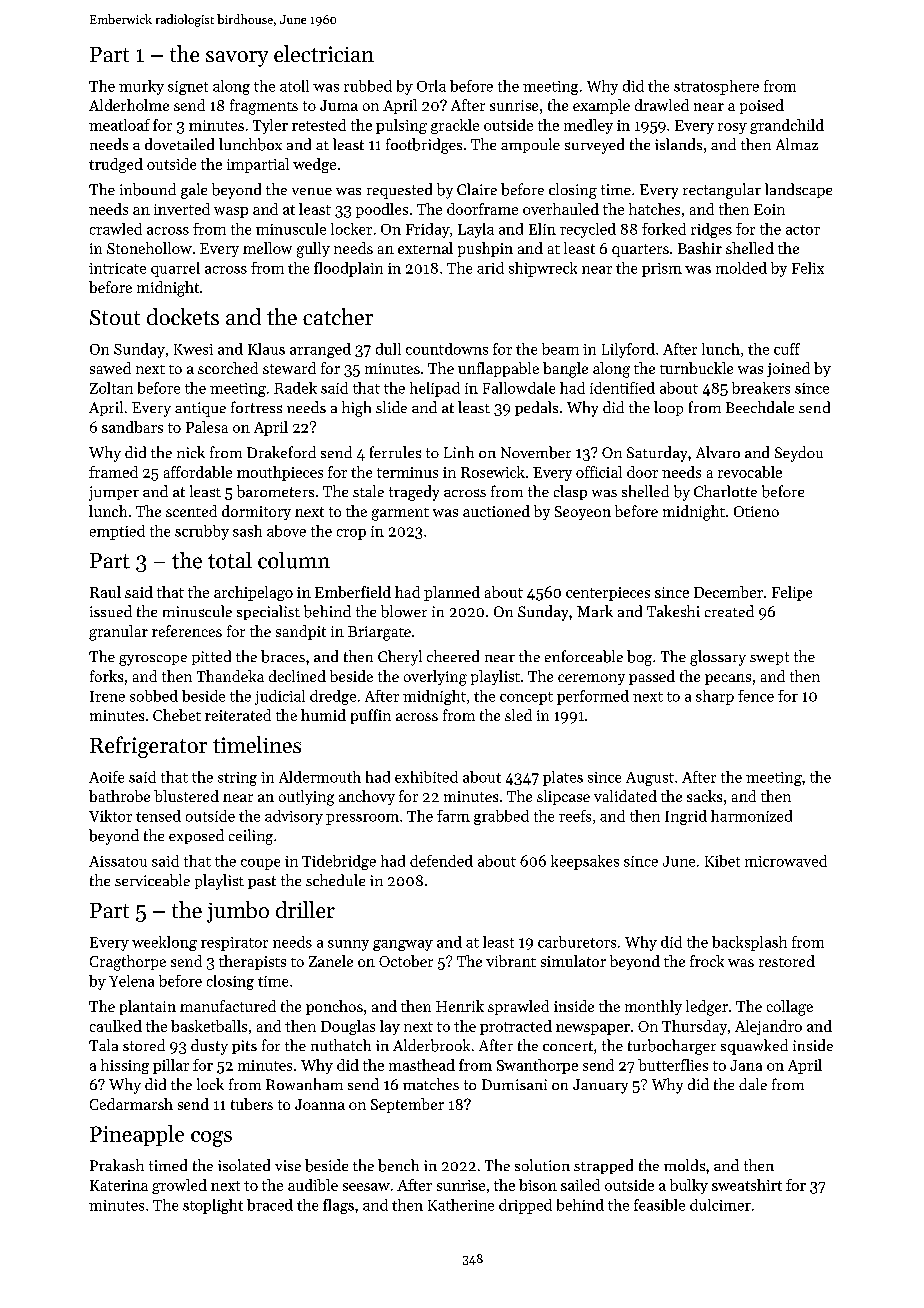  I want to click on humid, so click(323, 715).
